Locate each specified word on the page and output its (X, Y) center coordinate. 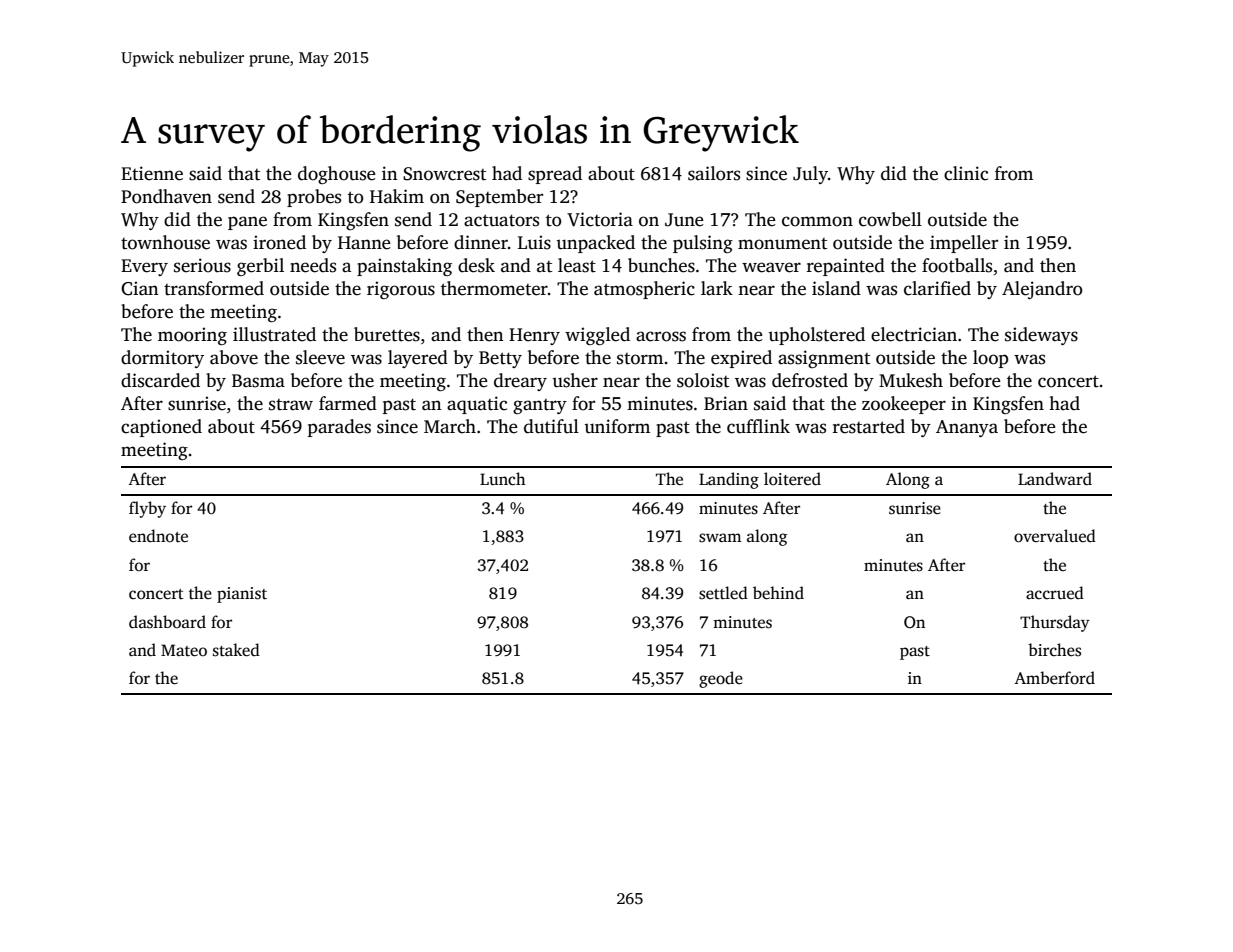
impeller (964, 244)
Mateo (184, 650)
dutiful (551, 426)
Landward (1055, 479)
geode (721, 679)
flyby (147, 509)
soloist (703, 380)
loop (990, 359)
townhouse (165, 242)
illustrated (274, 334)
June (684, 220)
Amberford (1054, 678)
